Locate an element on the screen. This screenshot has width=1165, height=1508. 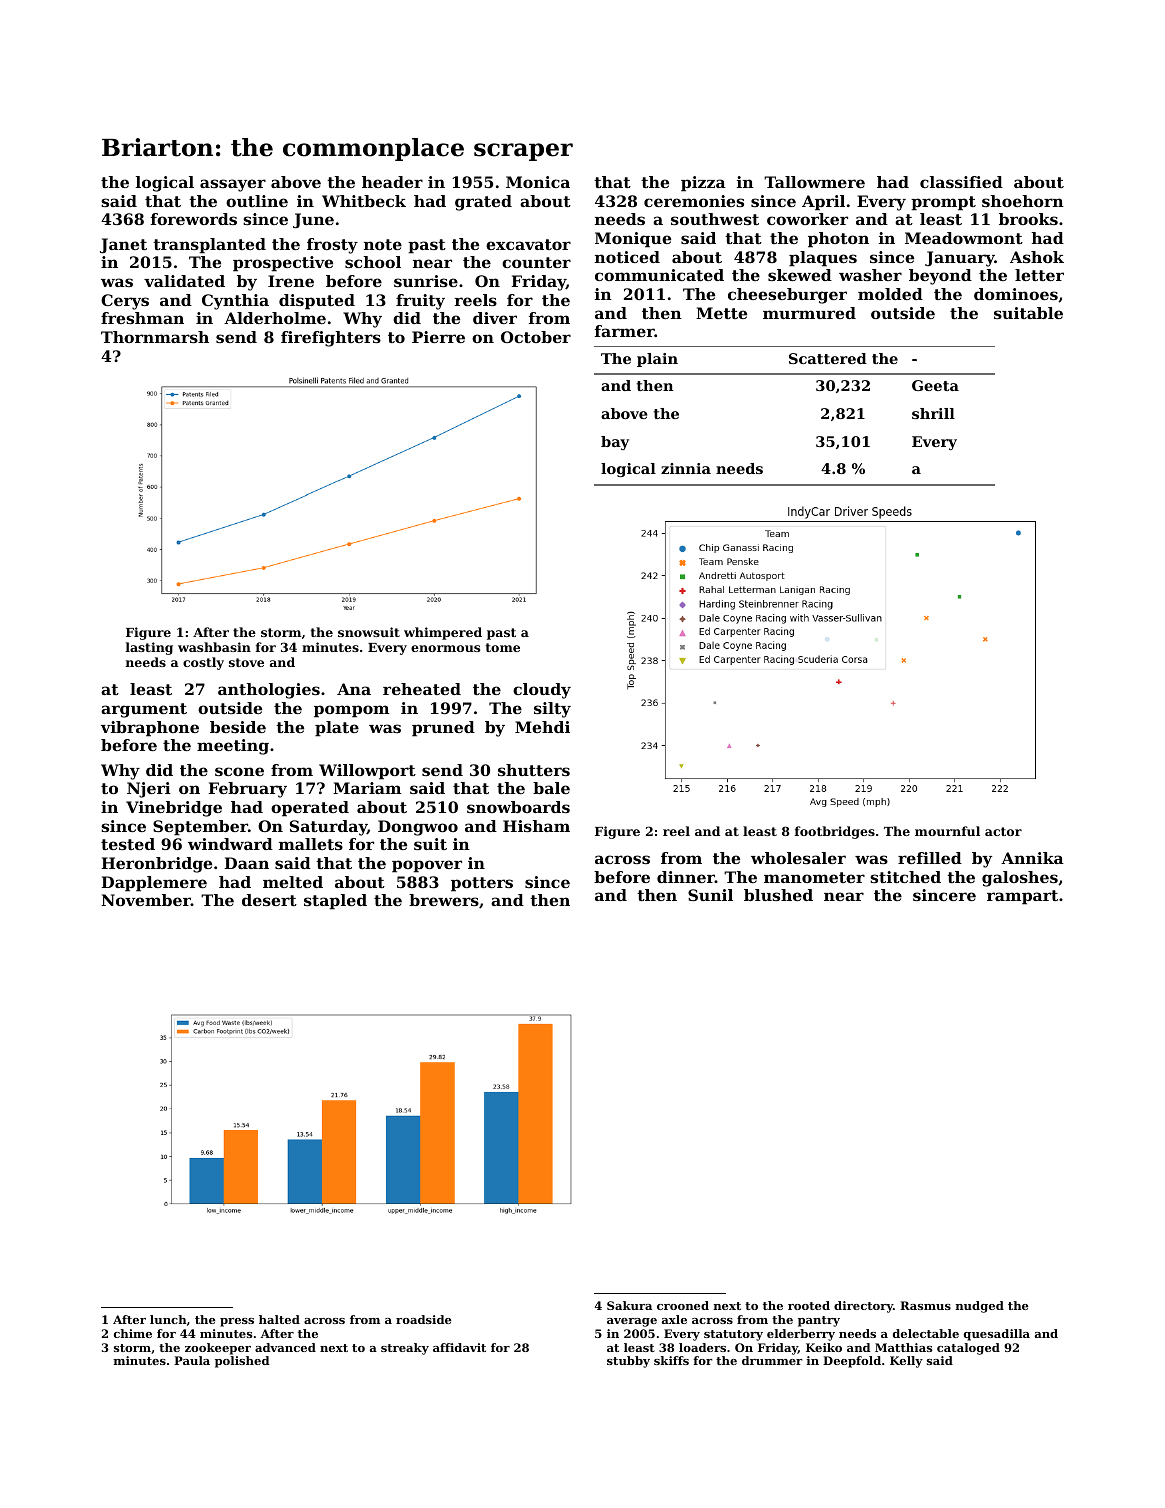
Whitbeck is located at coordinates (364, 201).
